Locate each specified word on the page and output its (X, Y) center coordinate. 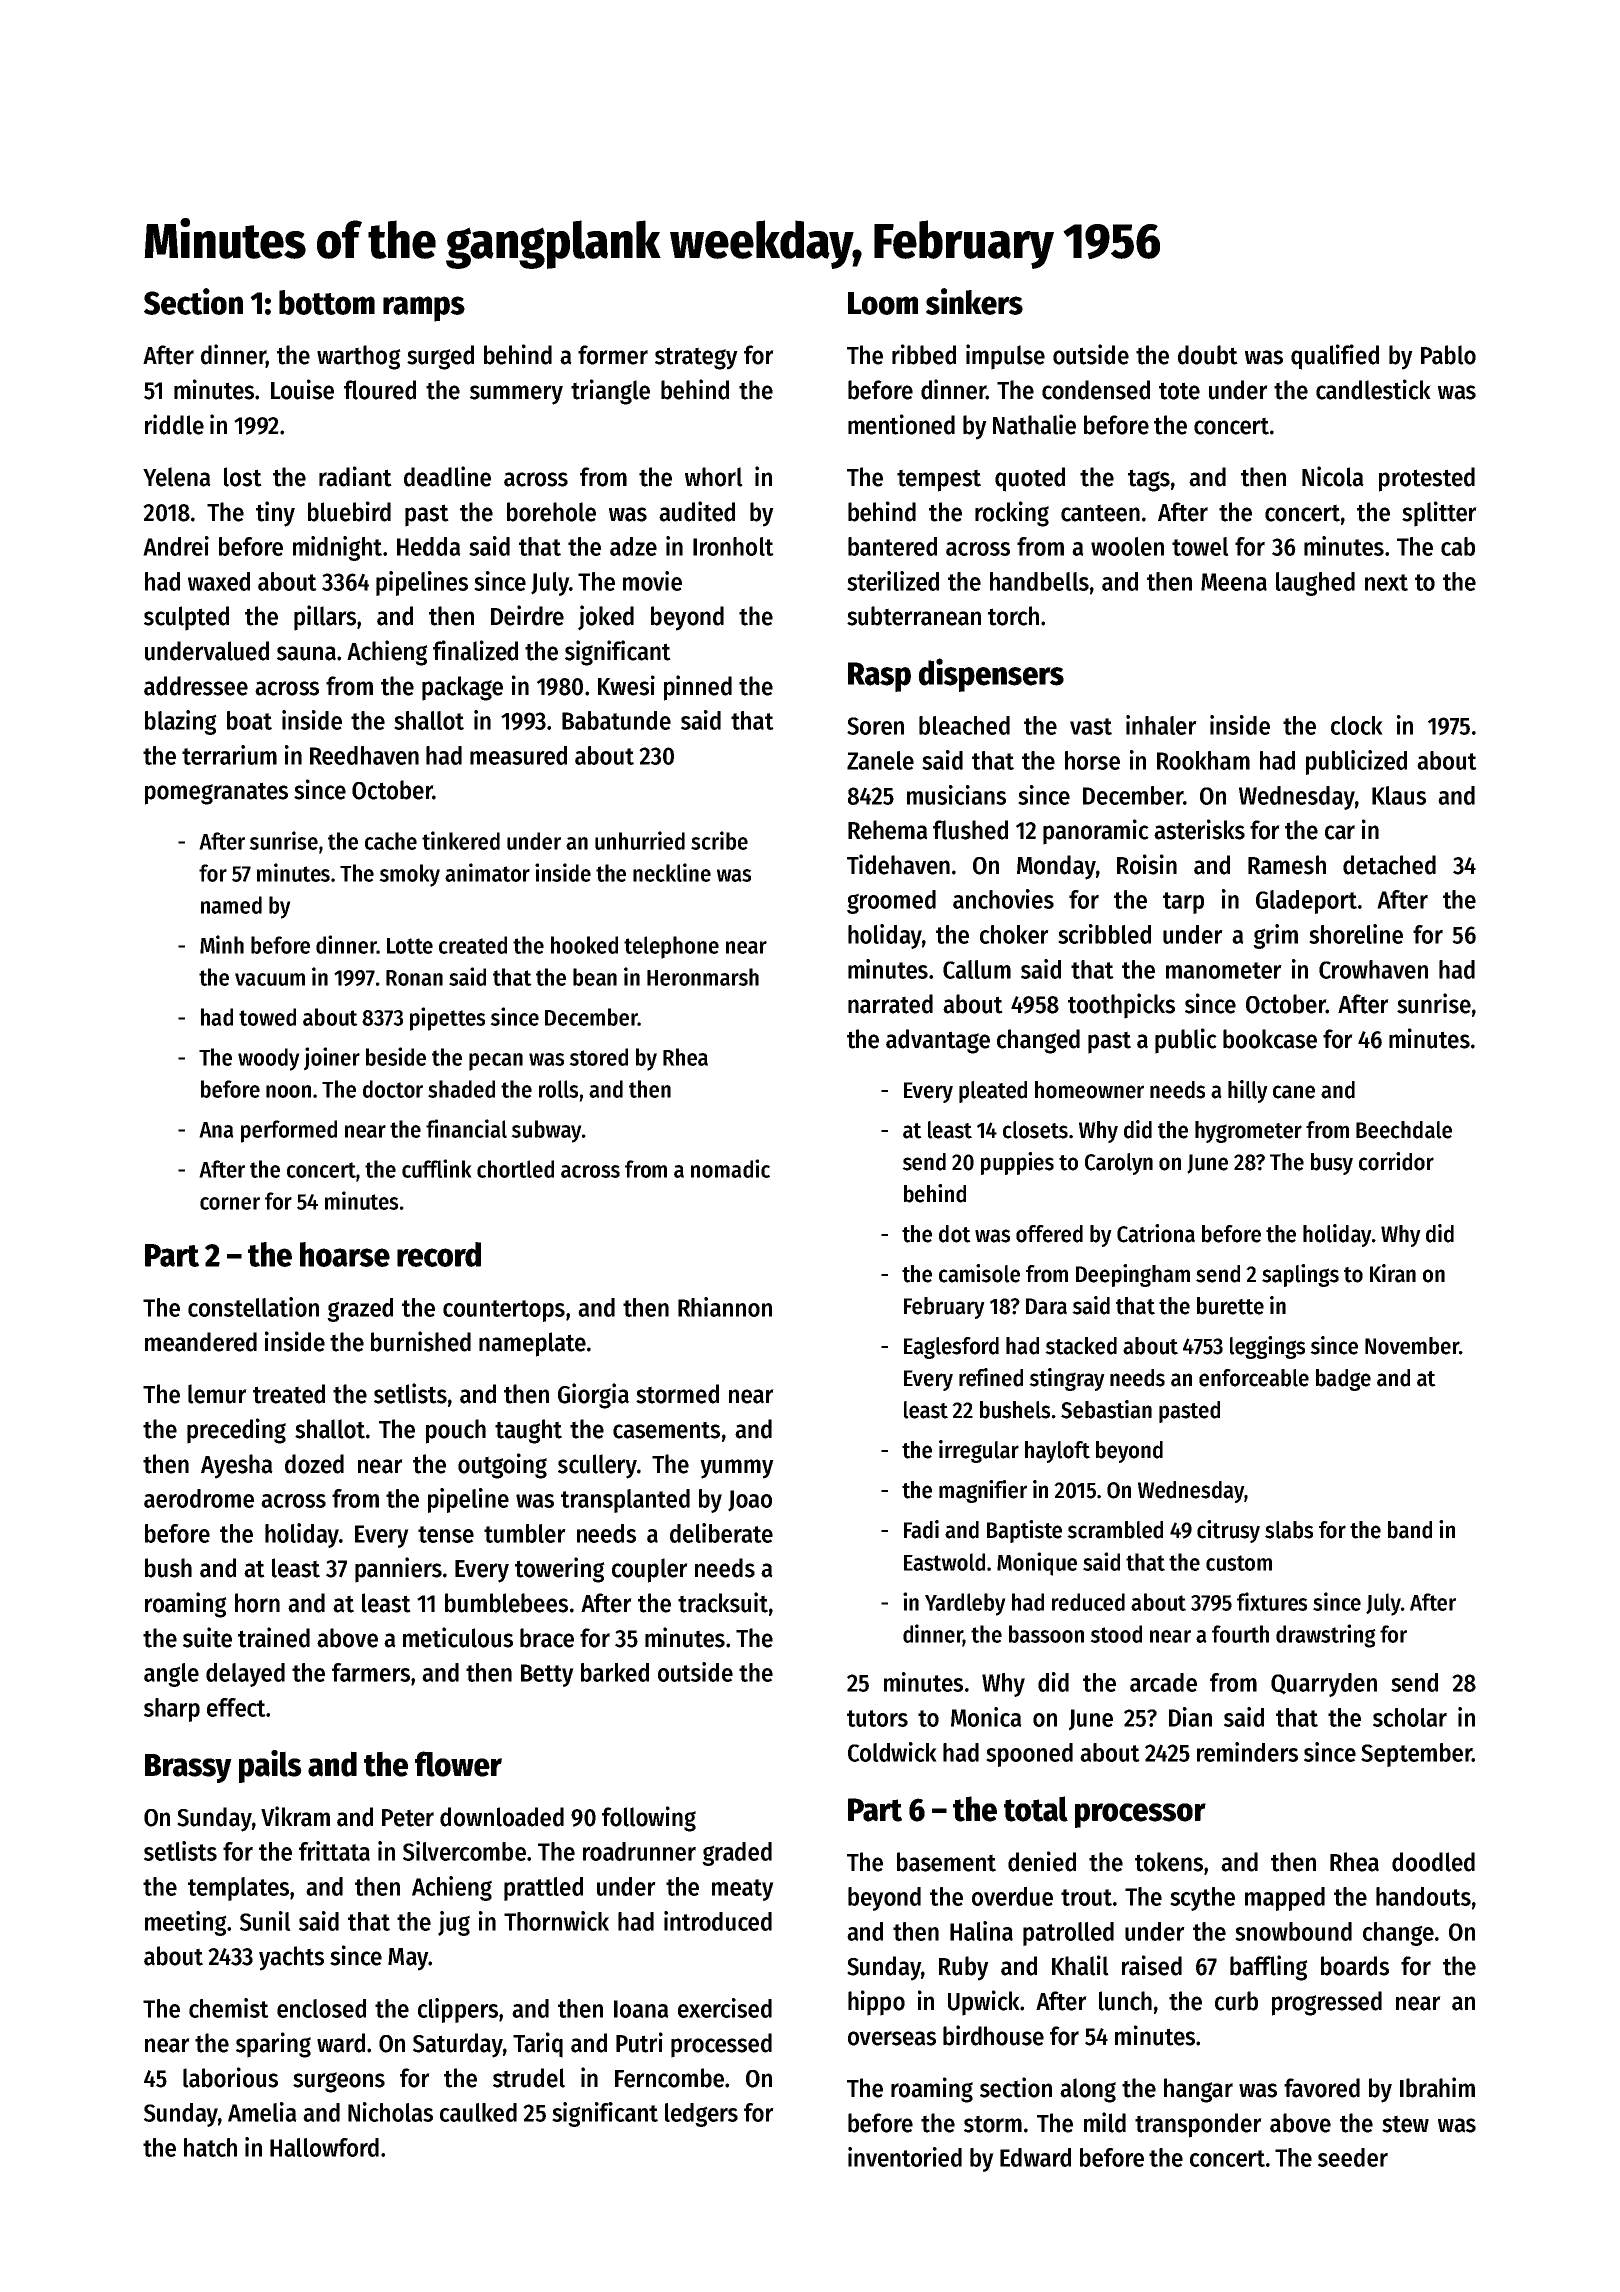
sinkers (974, 301)
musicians (956, 795)
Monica (986, 1717)
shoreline (1356, 934)
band (1410, 1530)
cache (391, 841)
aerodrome (199, 1498)
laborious (230, 2077)
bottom (327, 302)
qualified (1335, 357)
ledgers (701, 2115)
